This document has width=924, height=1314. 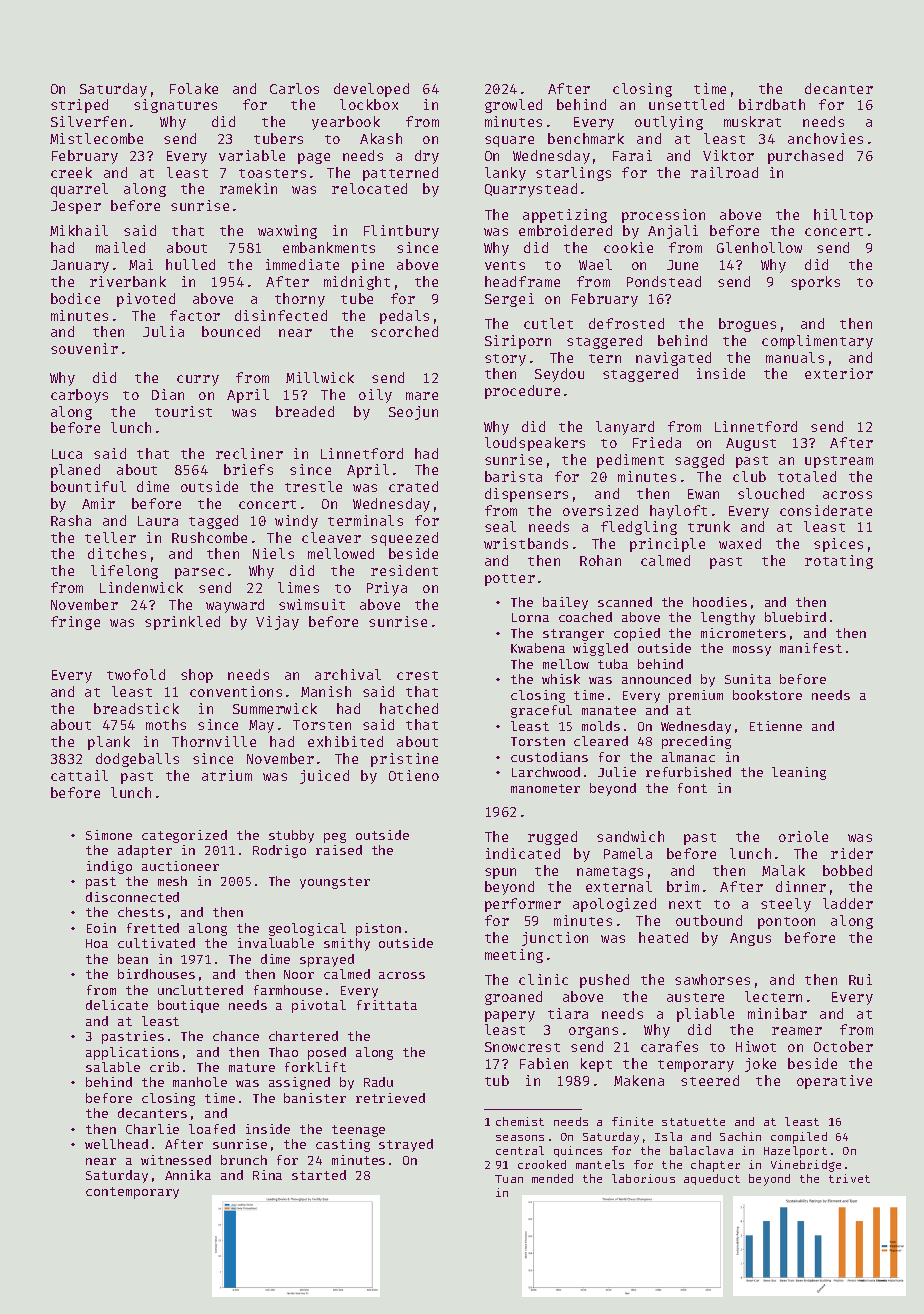 What do you see at coordinates (848, 903) in the document?
I see `ladder` at bounding box center [848, 903].
